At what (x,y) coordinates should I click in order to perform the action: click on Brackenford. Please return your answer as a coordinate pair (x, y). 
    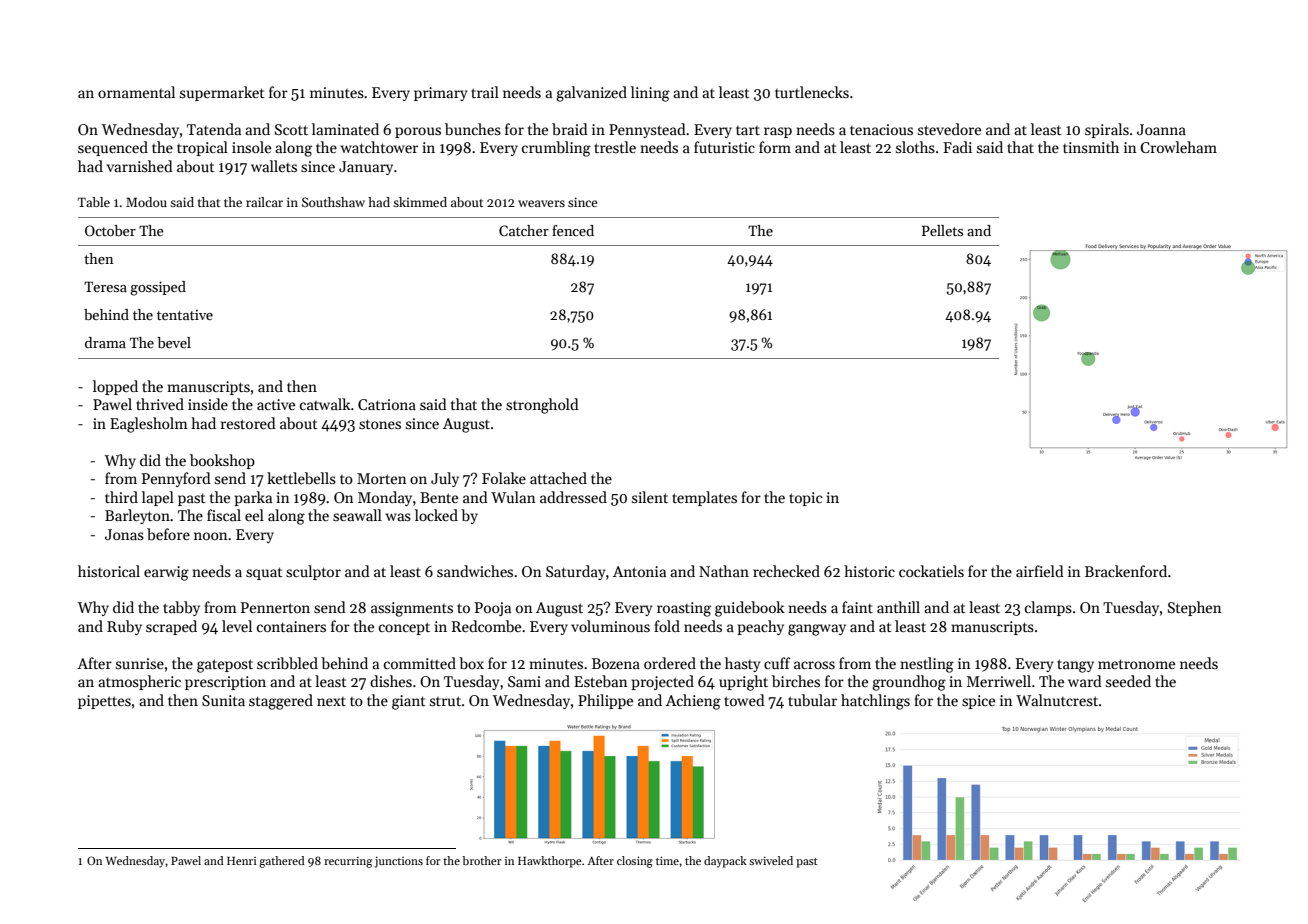
    Looking at the image, I should click on (1126, 571).
